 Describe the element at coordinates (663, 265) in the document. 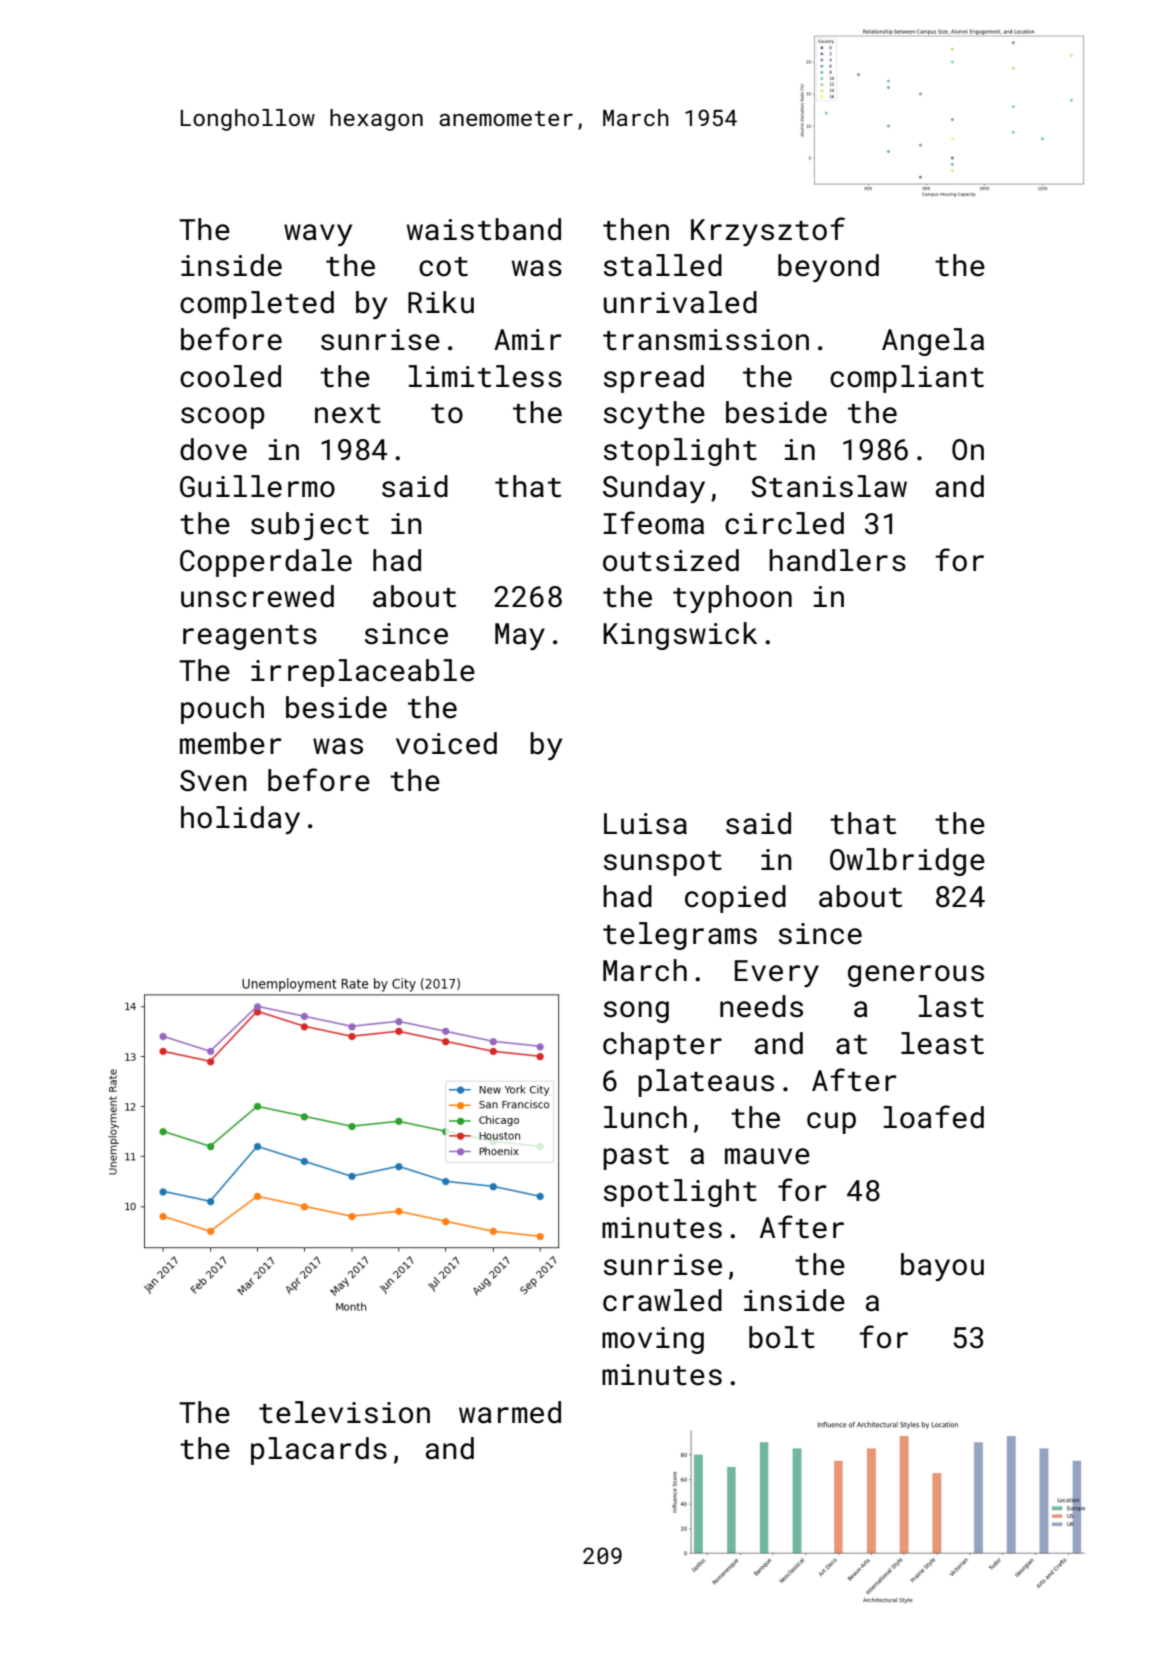

I see `stalled` at that location.
